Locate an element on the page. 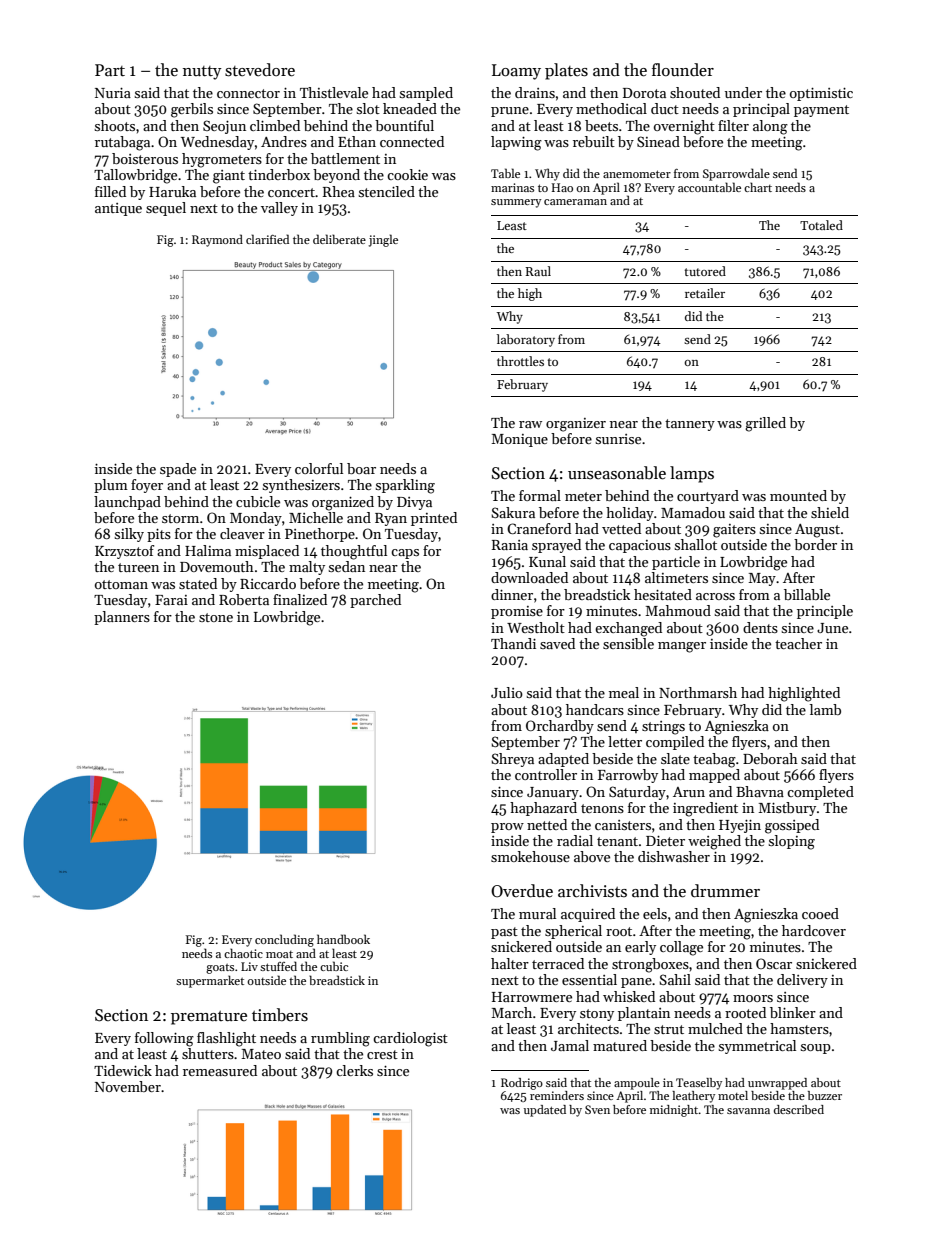 The image size is (952, 1233). concluding is located at coordinates (284, 940).
